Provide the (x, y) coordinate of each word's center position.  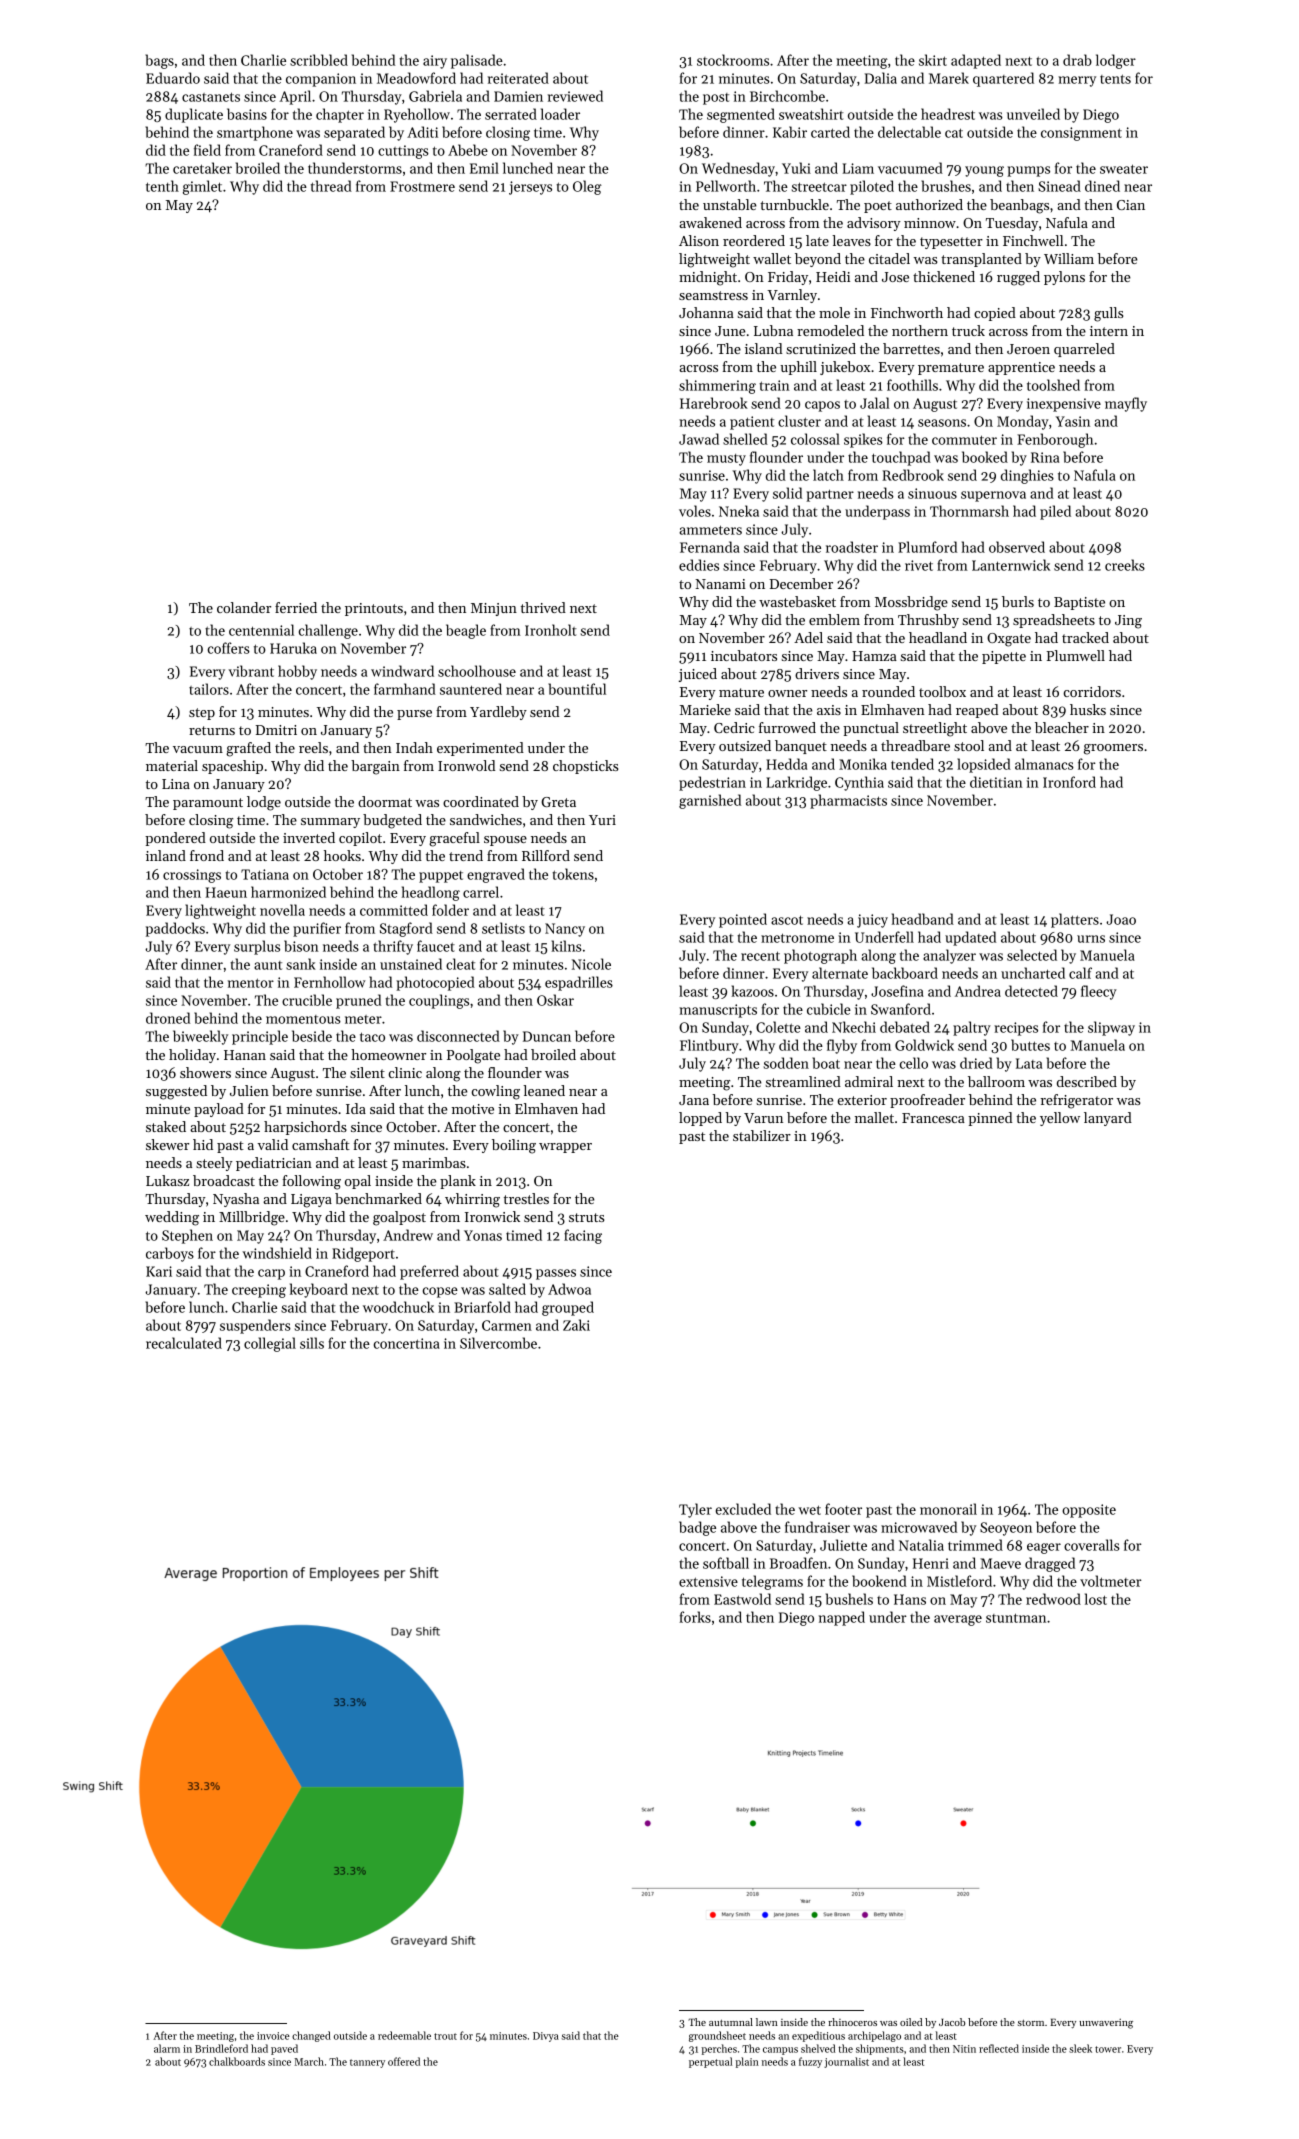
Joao (1121, 919)
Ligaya (311, 1201)
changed (311, 2036)
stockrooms (733, 60)
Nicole (591, 964)
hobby (297, 672)
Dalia (881, 78)
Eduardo (173, 78)
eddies (699, 565)
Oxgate (1009, 640)
